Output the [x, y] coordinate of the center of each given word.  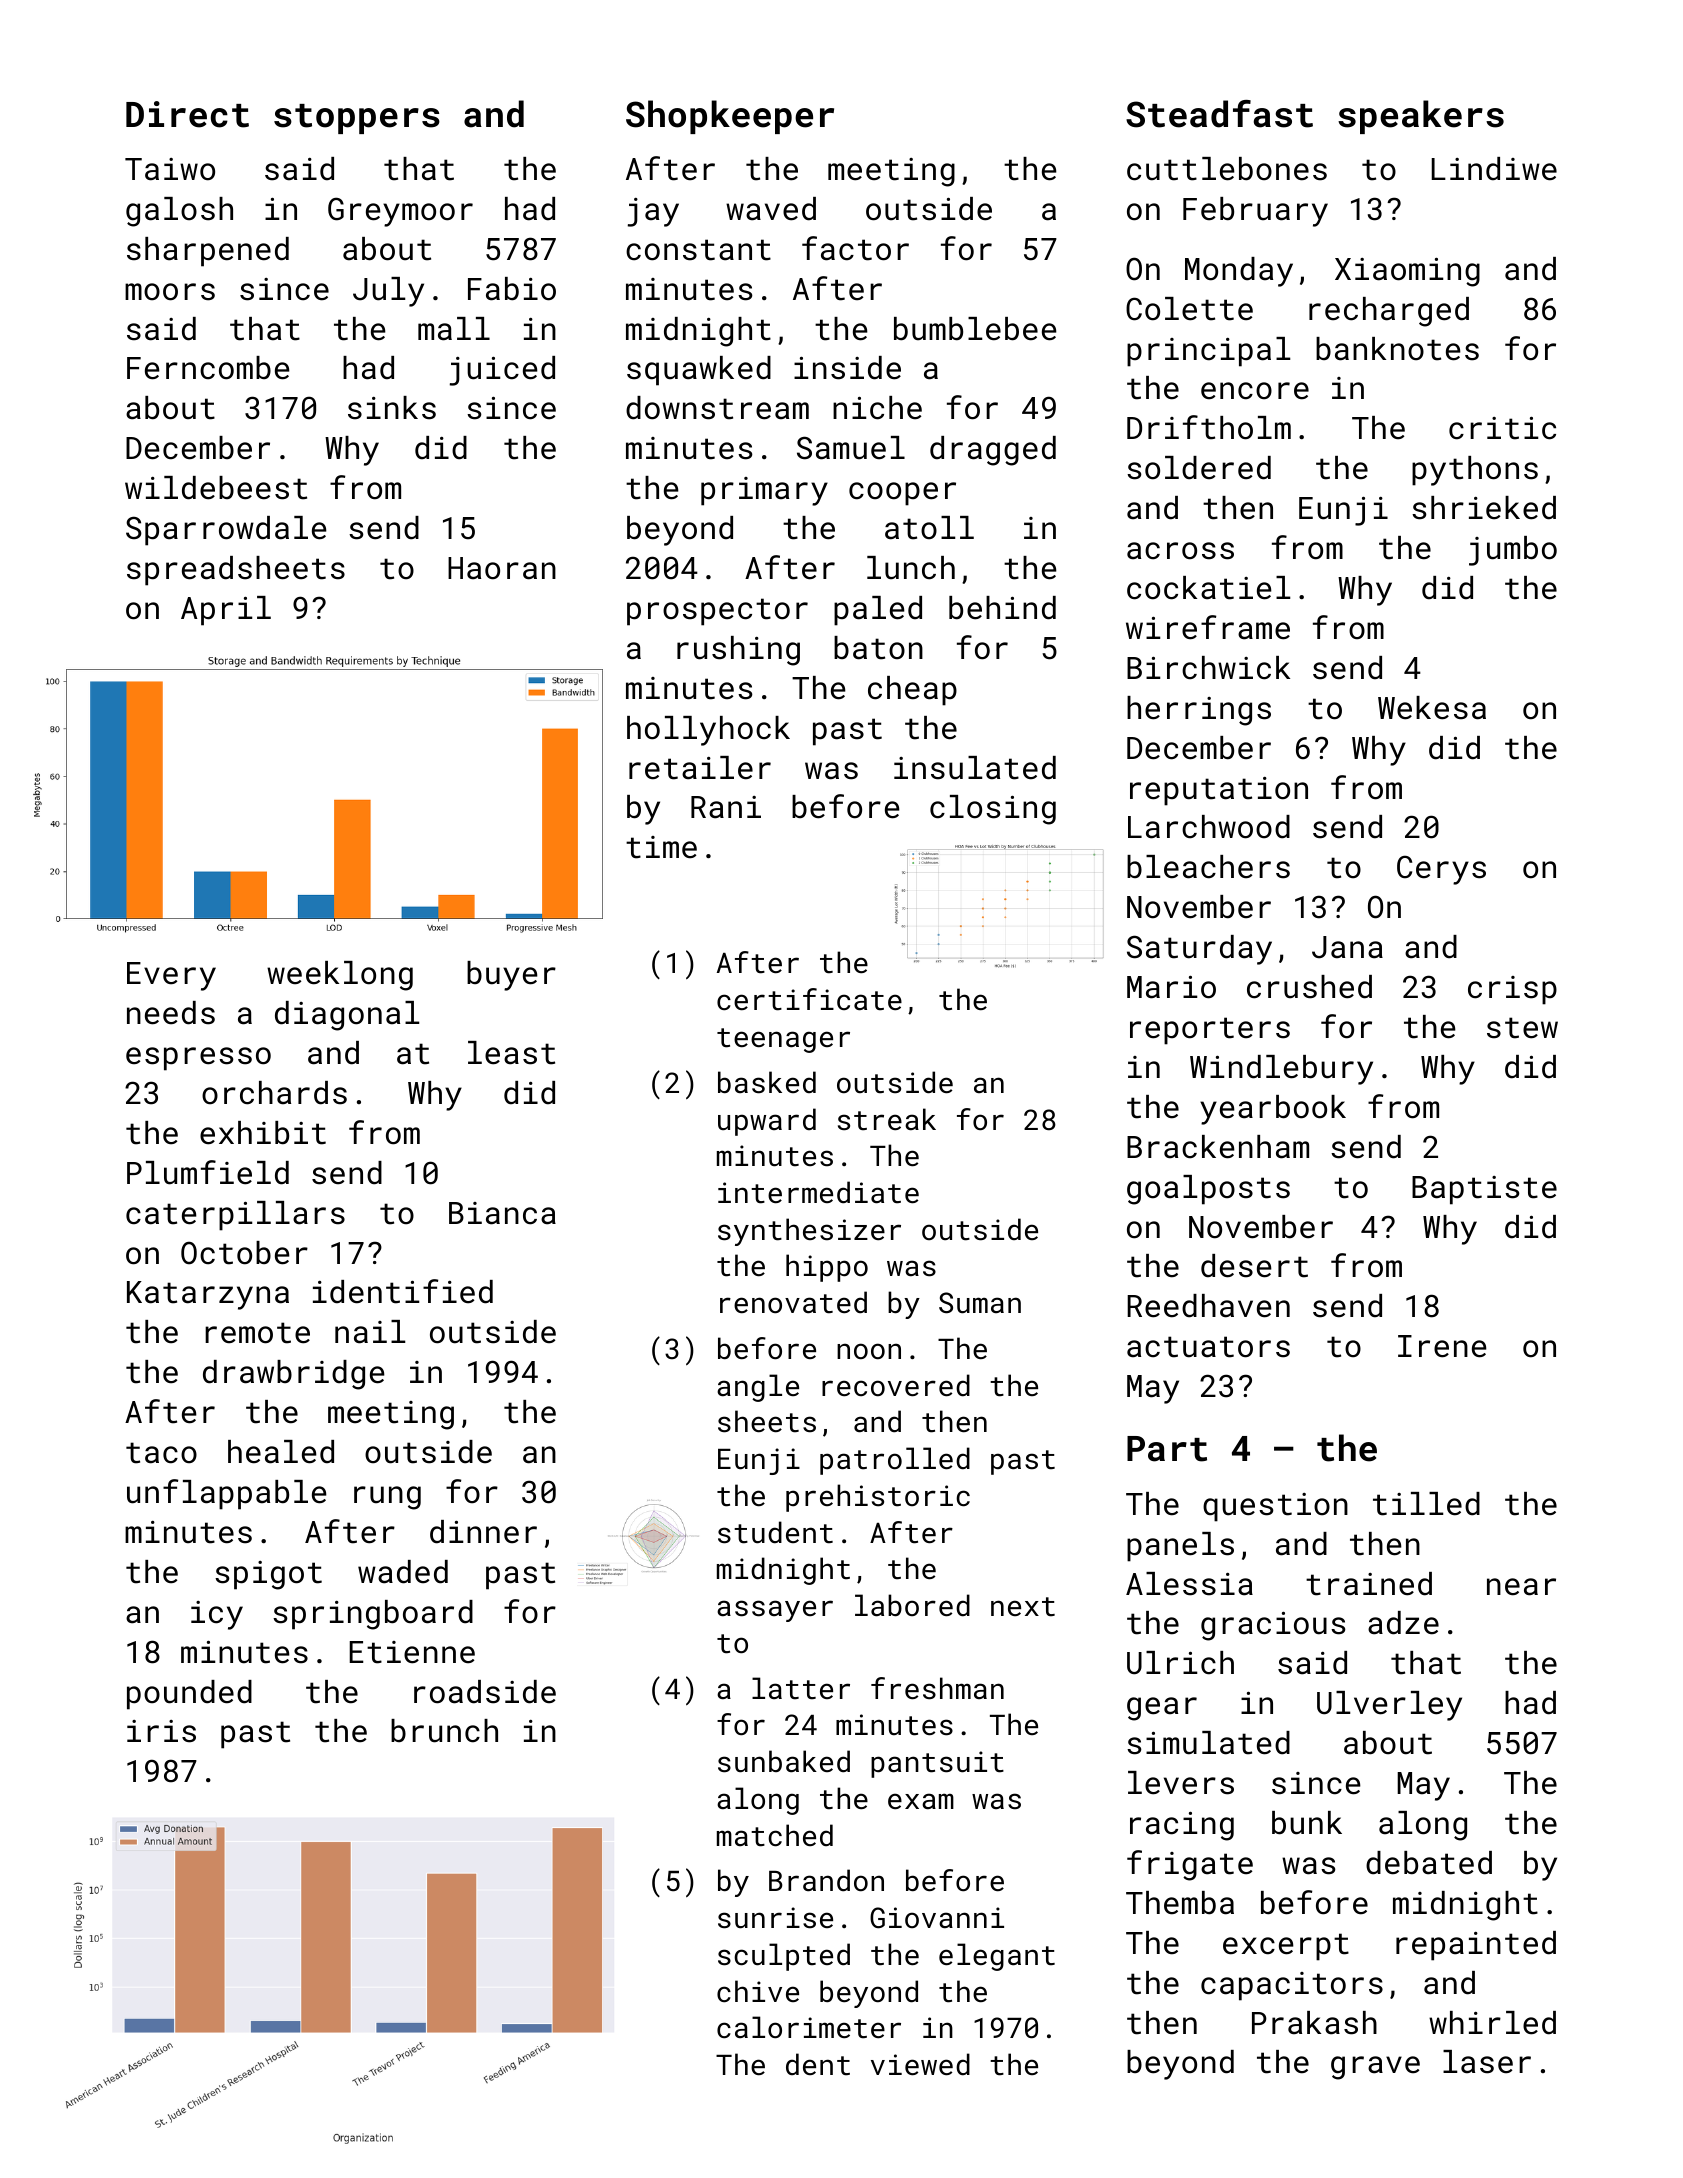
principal [1208, 352]
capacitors [1292, 1986]
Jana [1347, 947]
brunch [444, 1731]
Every [171, 976]
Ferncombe [208, 368]
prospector [717, 612]
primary [764, 491]
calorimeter [809, 2027]
